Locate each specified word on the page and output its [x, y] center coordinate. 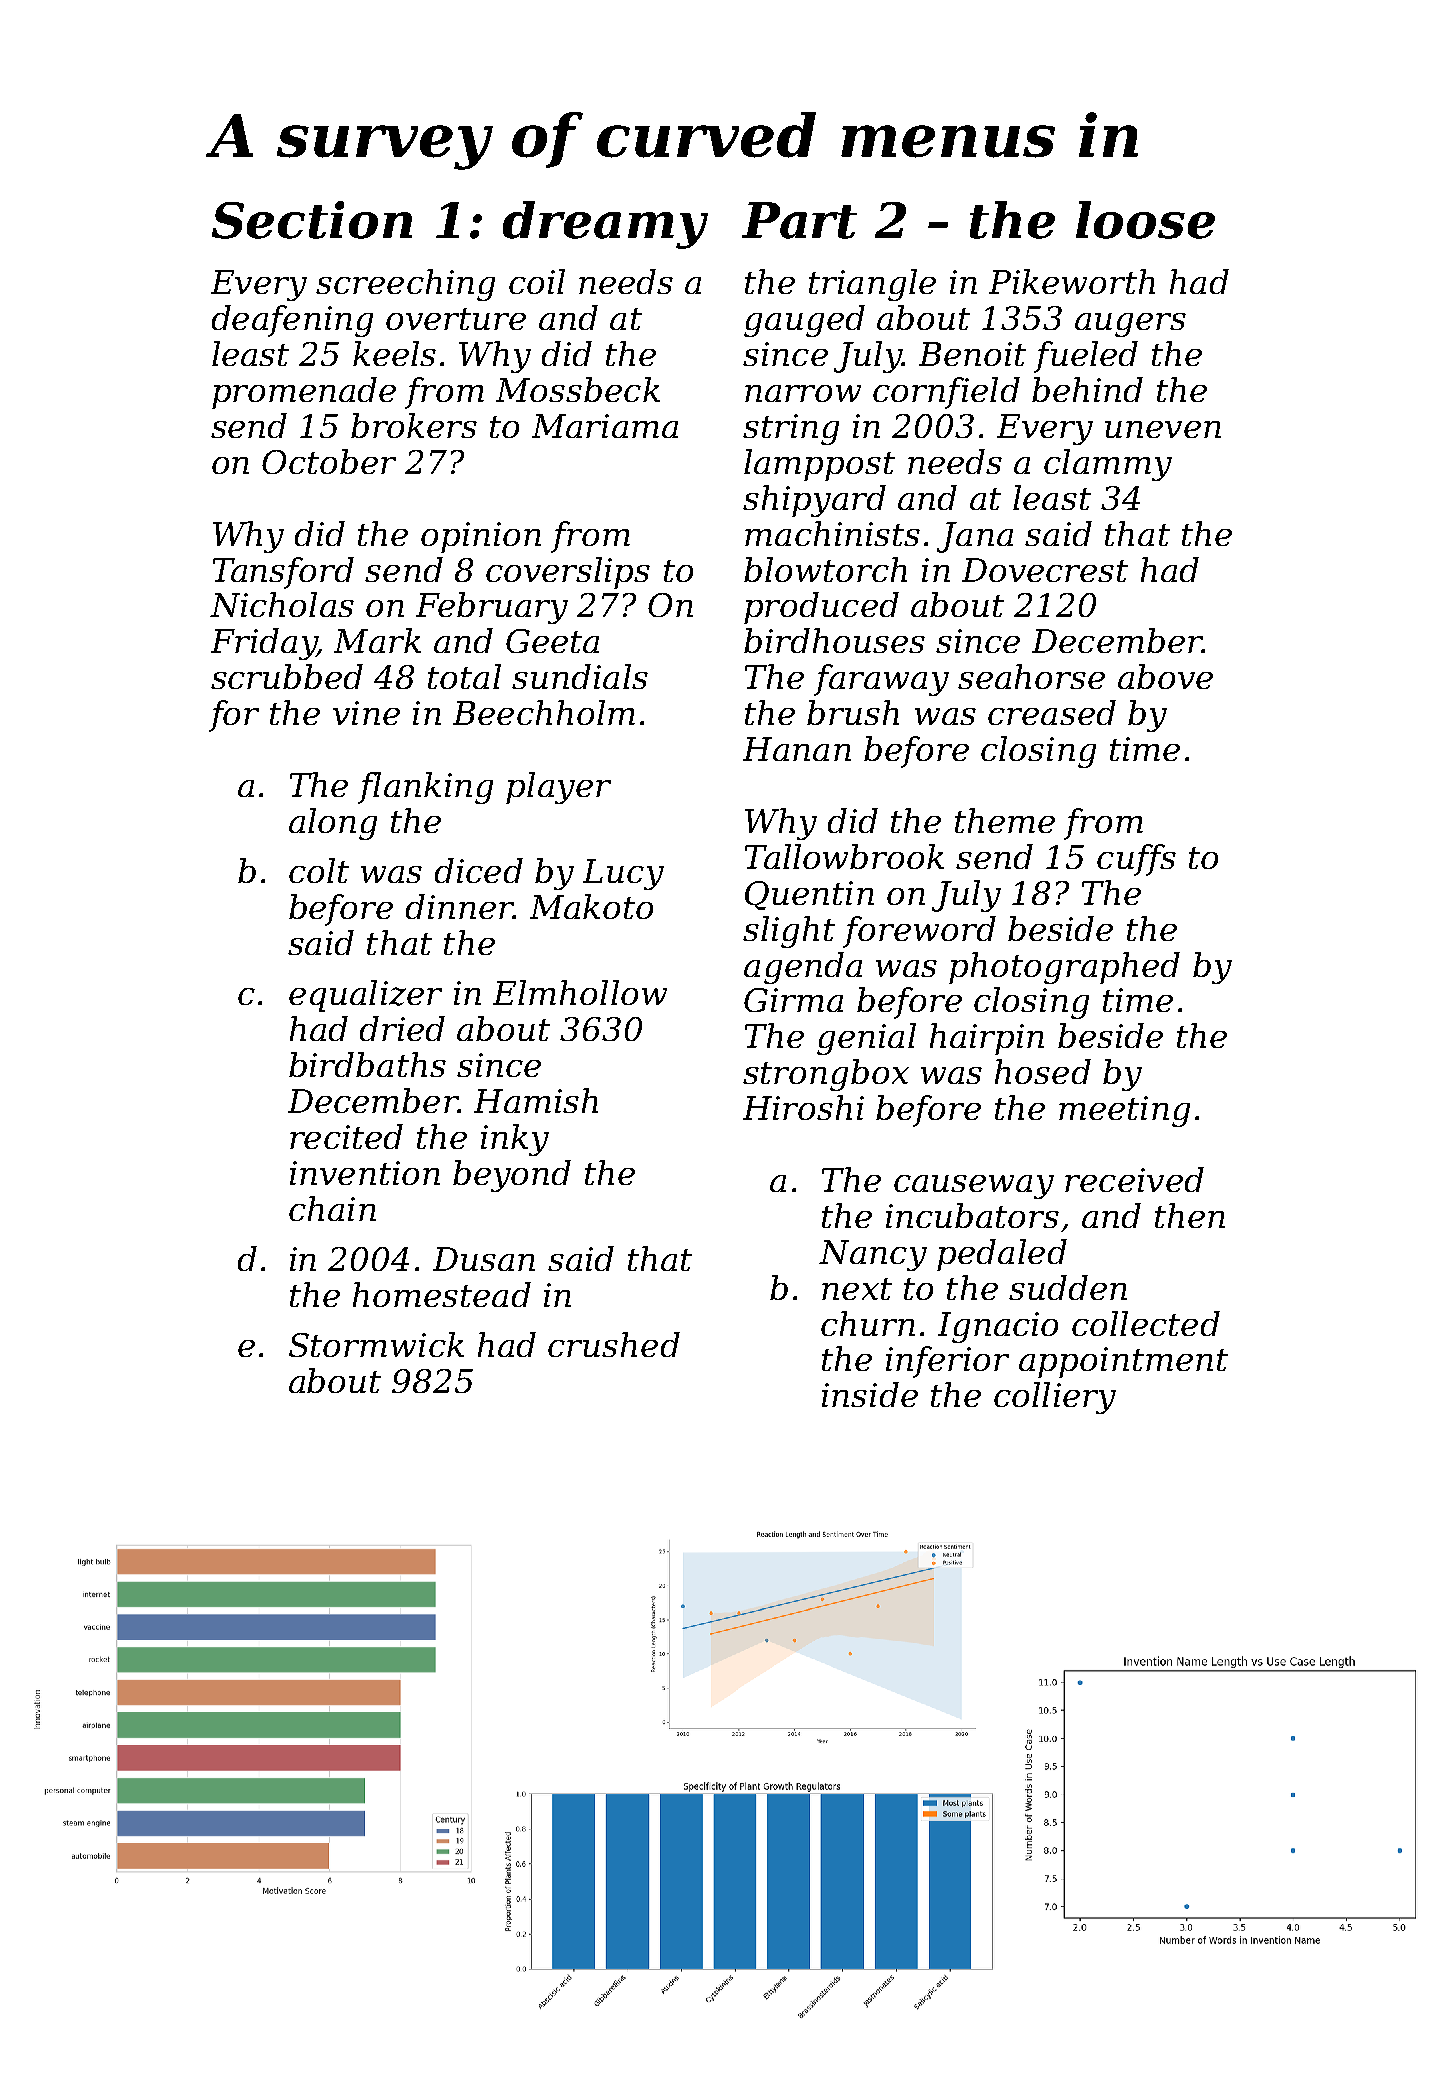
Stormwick [376, 1344]
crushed [614, 1344]
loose [1145, 220]
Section [312, 220]
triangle [872, 285]
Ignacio [998, 1327]
